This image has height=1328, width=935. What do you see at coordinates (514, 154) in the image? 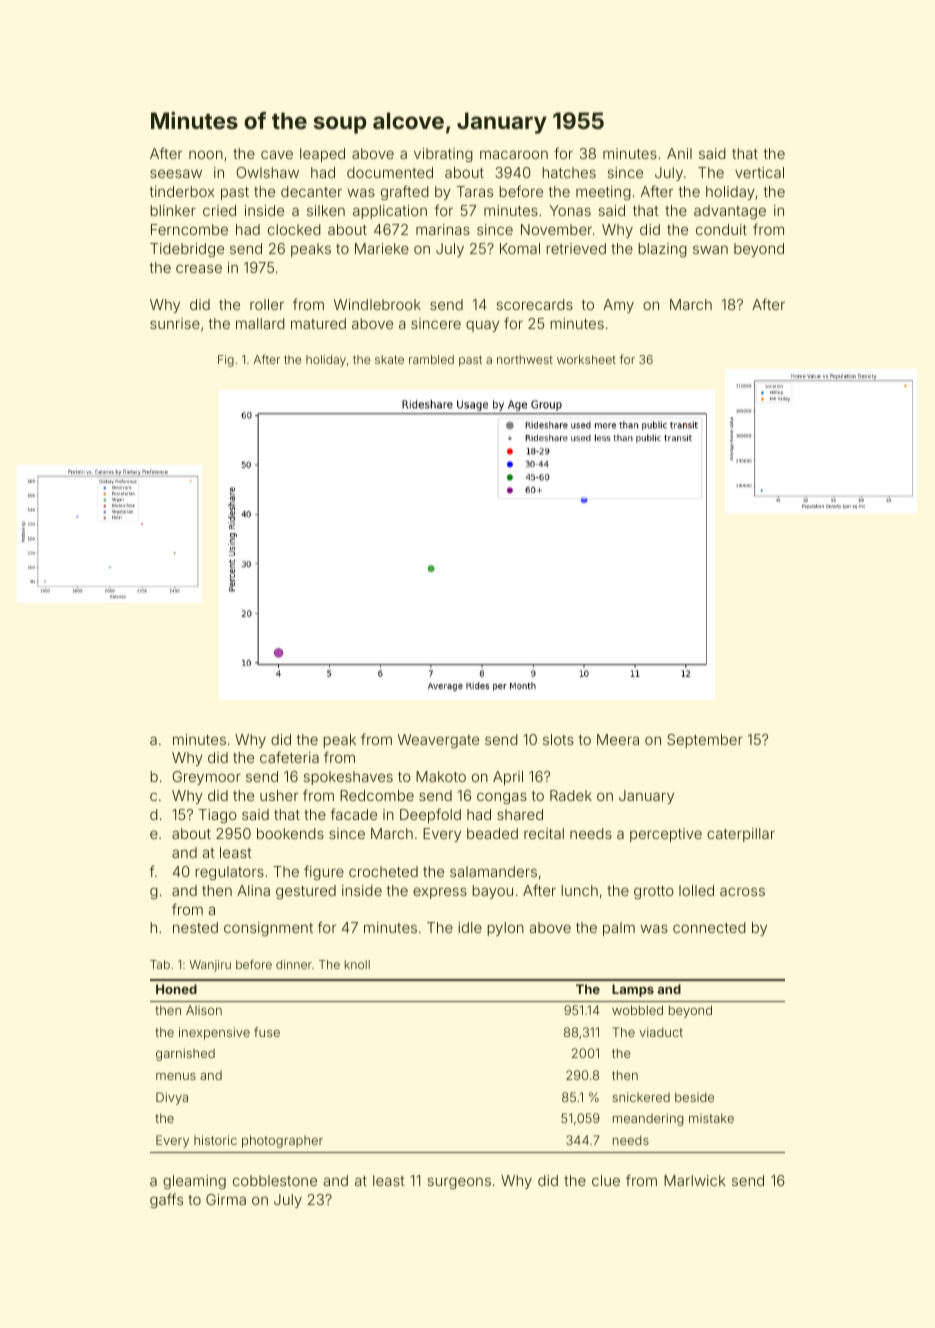
I see `macaroon` at bounding box center [514, 154].
